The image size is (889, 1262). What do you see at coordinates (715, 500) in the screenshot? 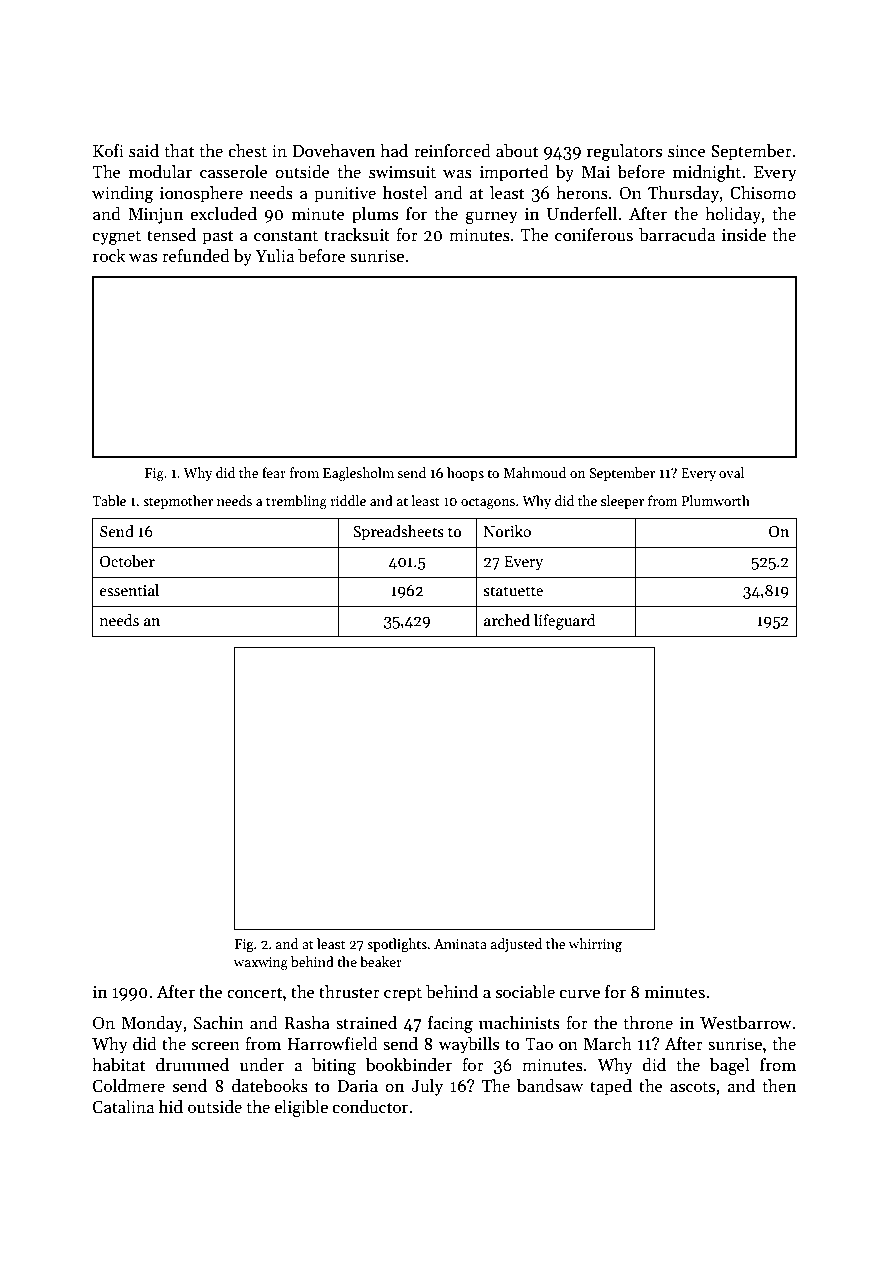
I see `Plumworth` at bounding box center [715, 500].
